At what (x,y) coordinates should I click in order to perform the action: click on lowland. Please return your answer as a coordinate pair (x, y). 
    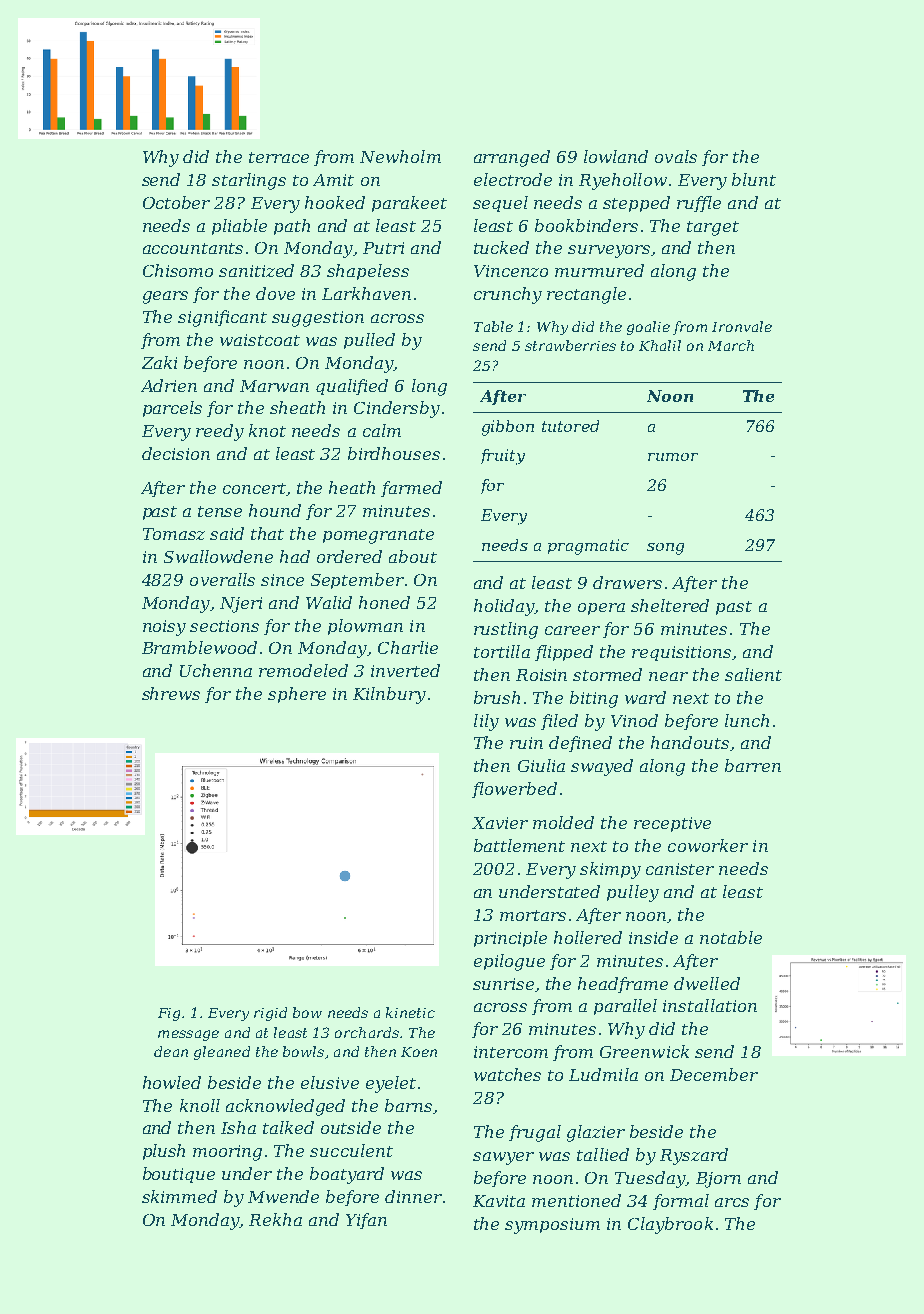
    Looking at the image, I should click on (616, 156).
